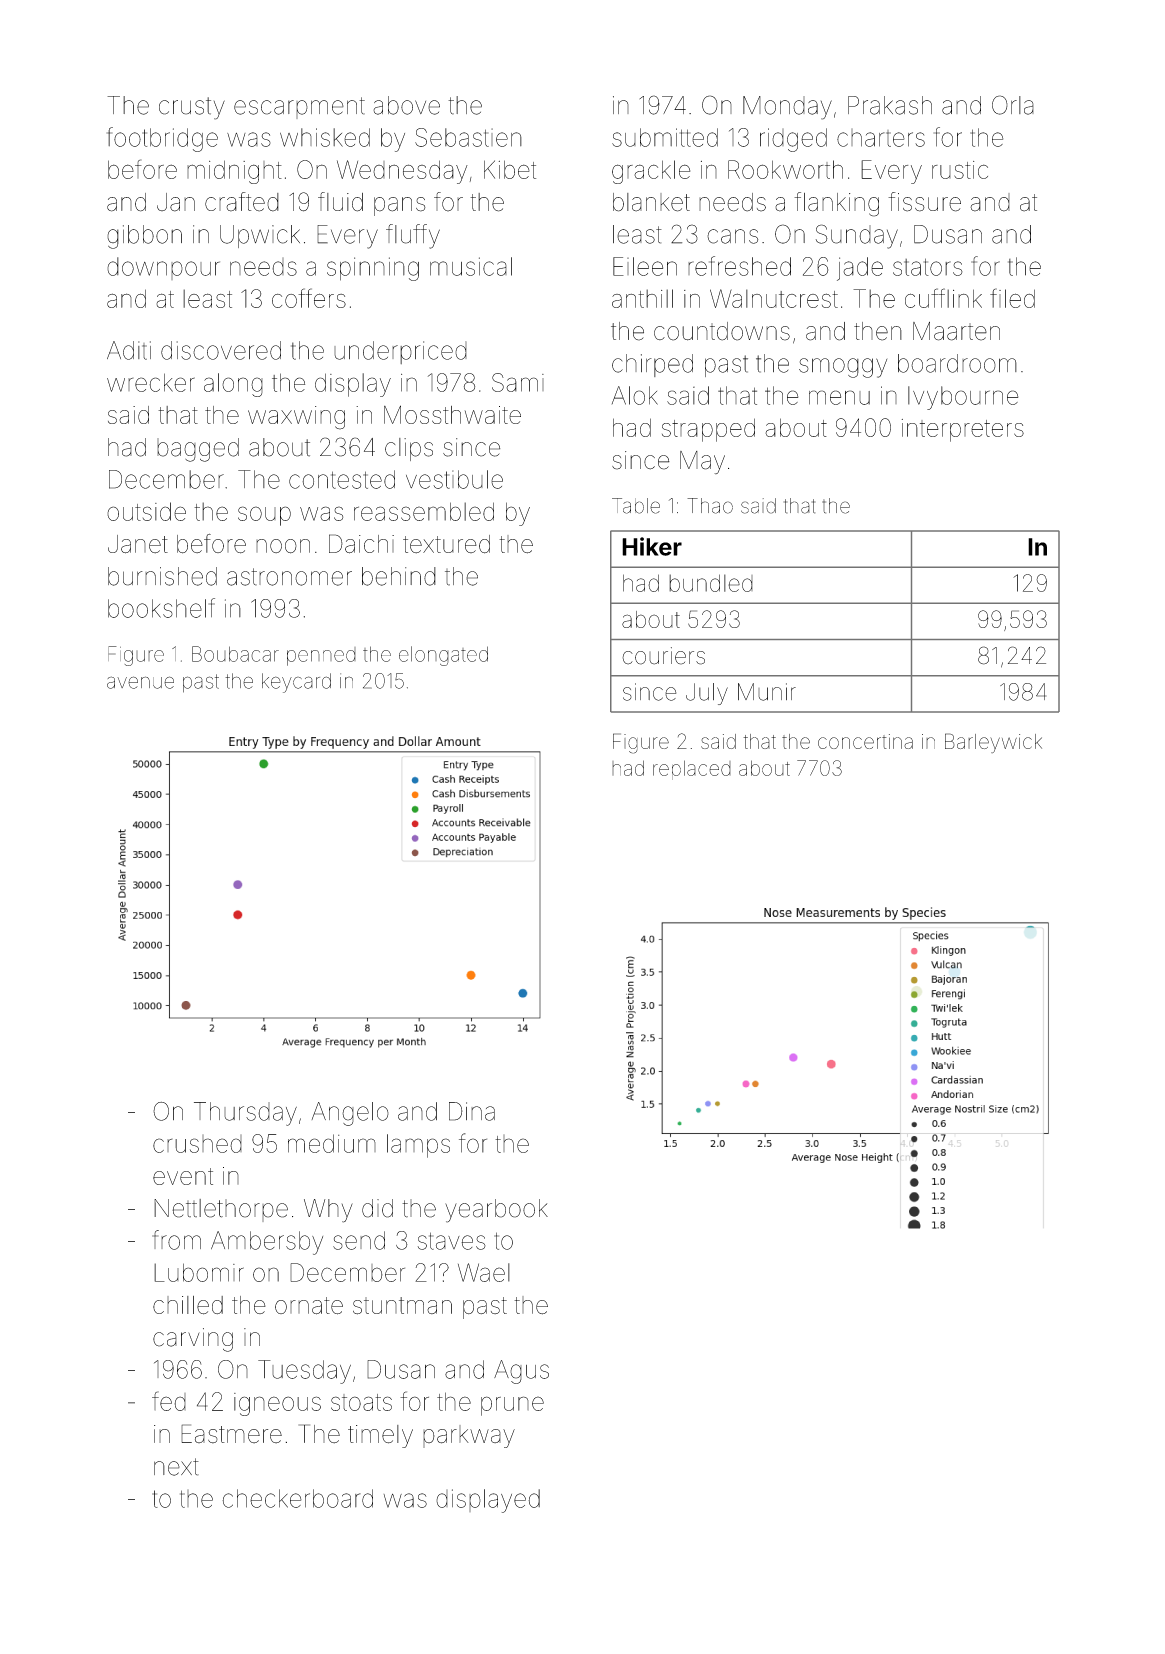 The height and width of the page is (1654, 1165). Describe the element at coordinates (163, 268) in the page. I see `downpour` at that location.
